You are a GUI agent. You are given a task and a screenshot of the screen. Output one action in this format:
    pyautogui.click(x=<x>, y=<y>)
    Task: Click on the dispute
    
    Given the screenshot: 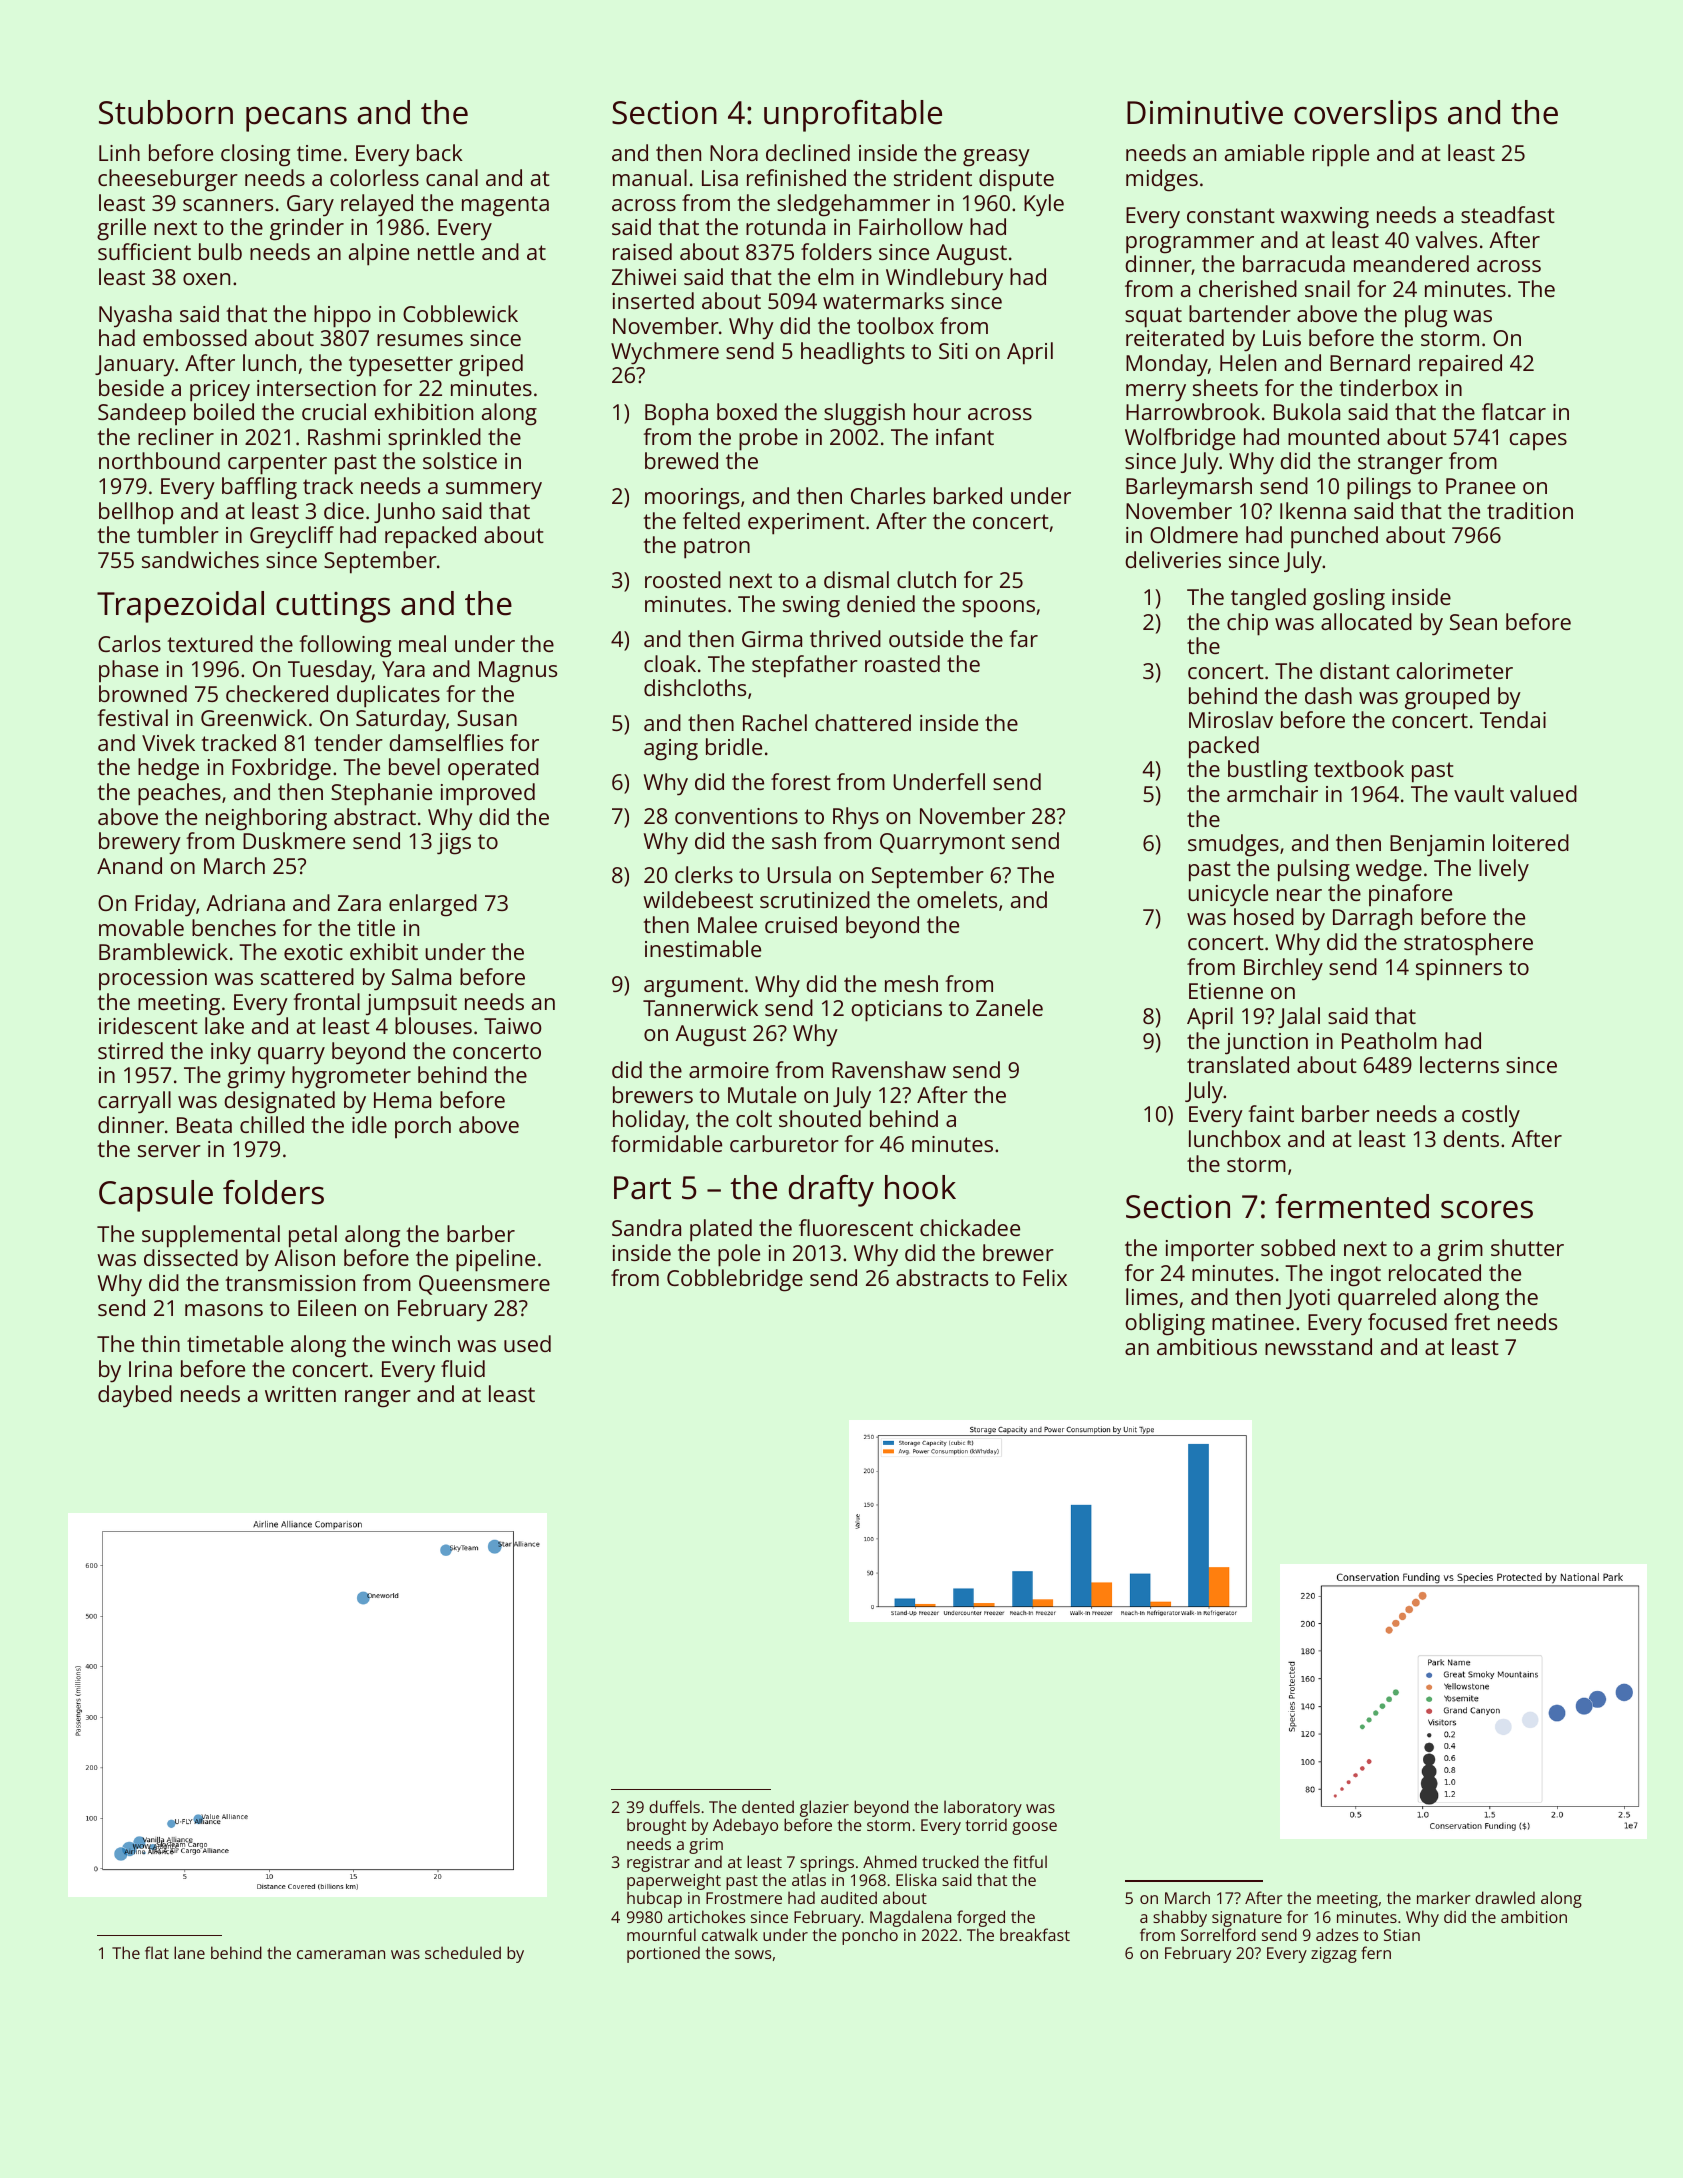 What is the action you would take?
    pyautogui.click(x=1016, y=180)
